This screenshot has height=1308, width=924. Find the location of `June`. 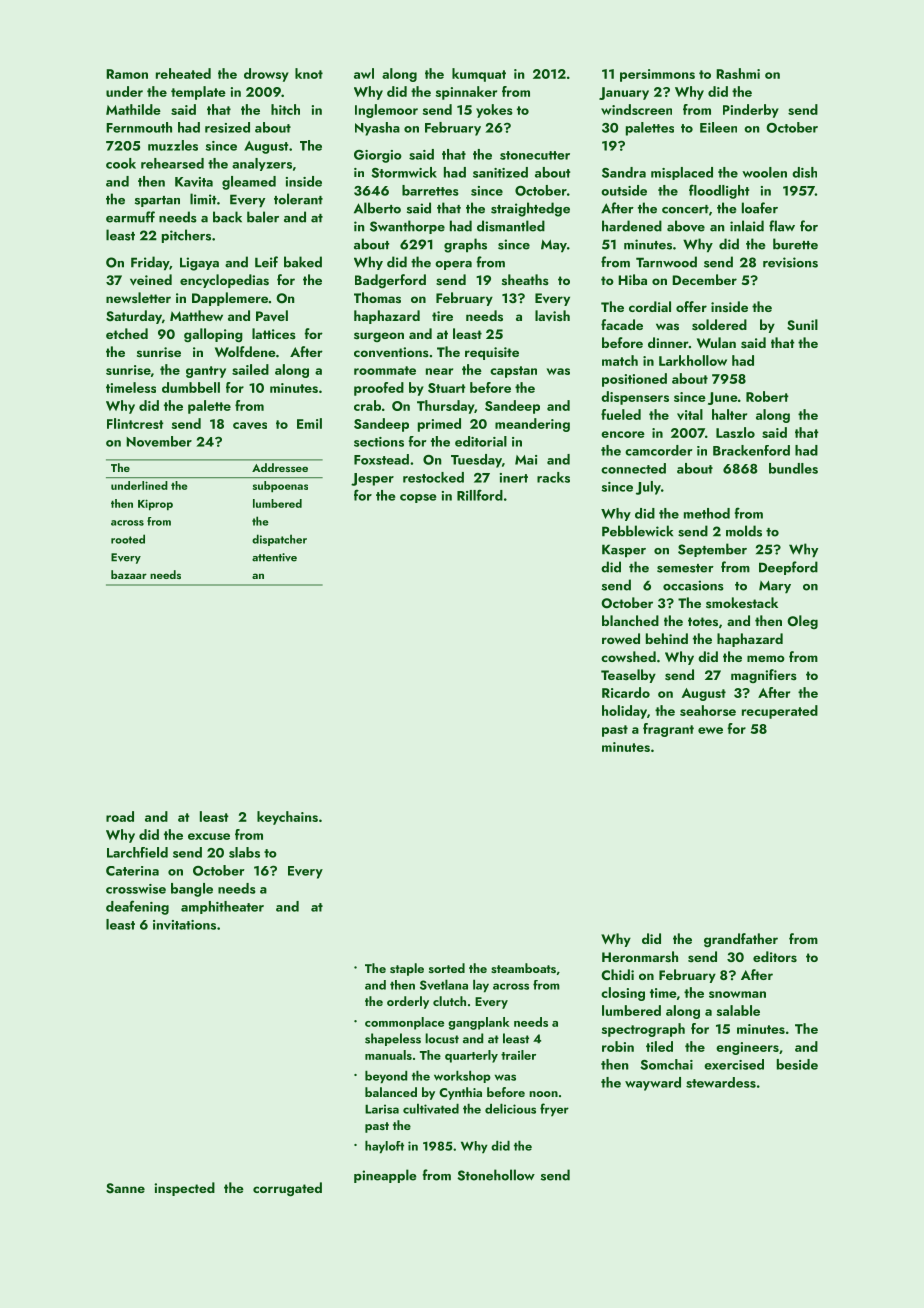

June is located at coordinates (723, 398).
